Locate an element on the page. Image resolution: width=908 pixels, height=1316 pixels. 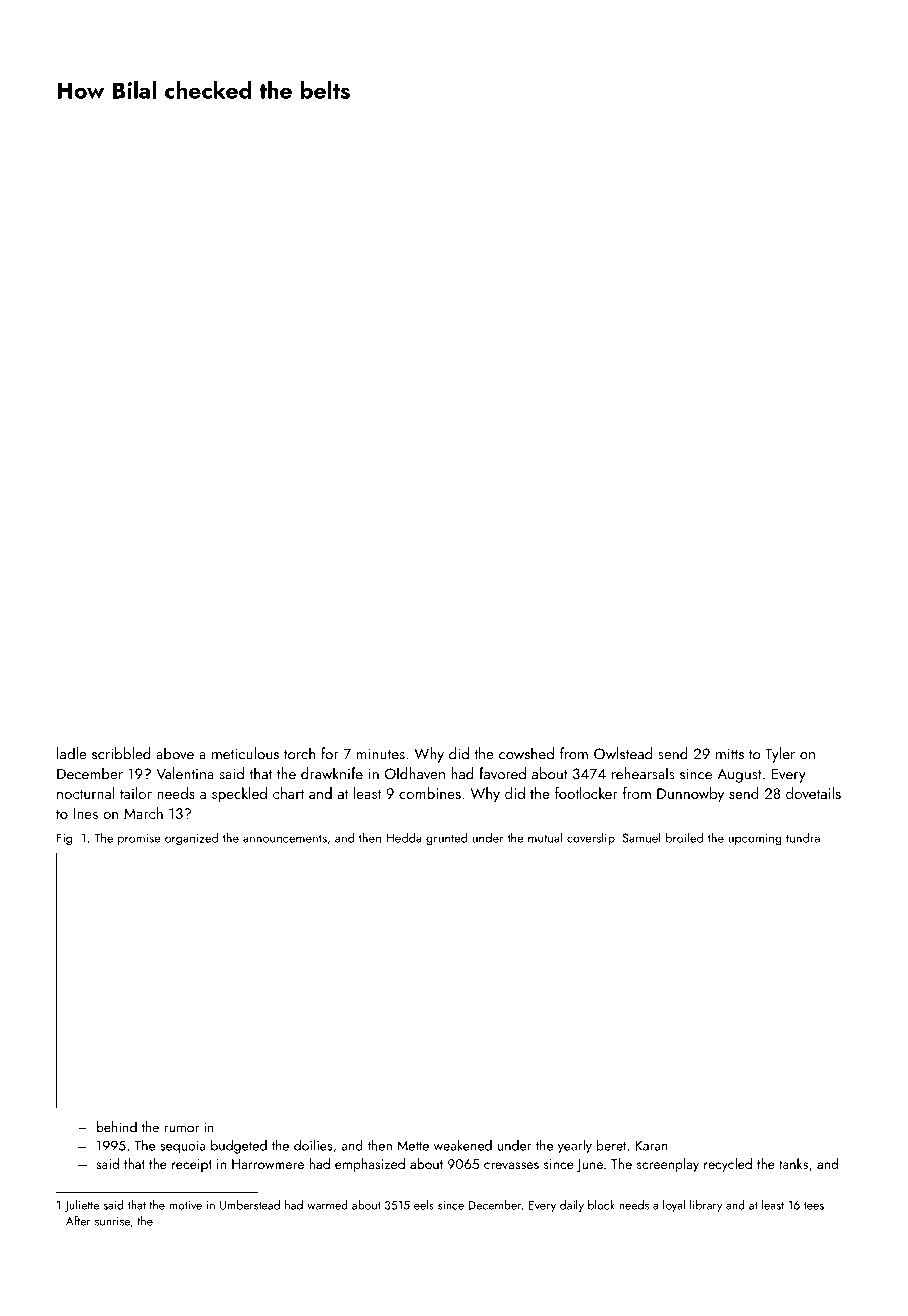
mutual is located at coordinates (545, 838).
